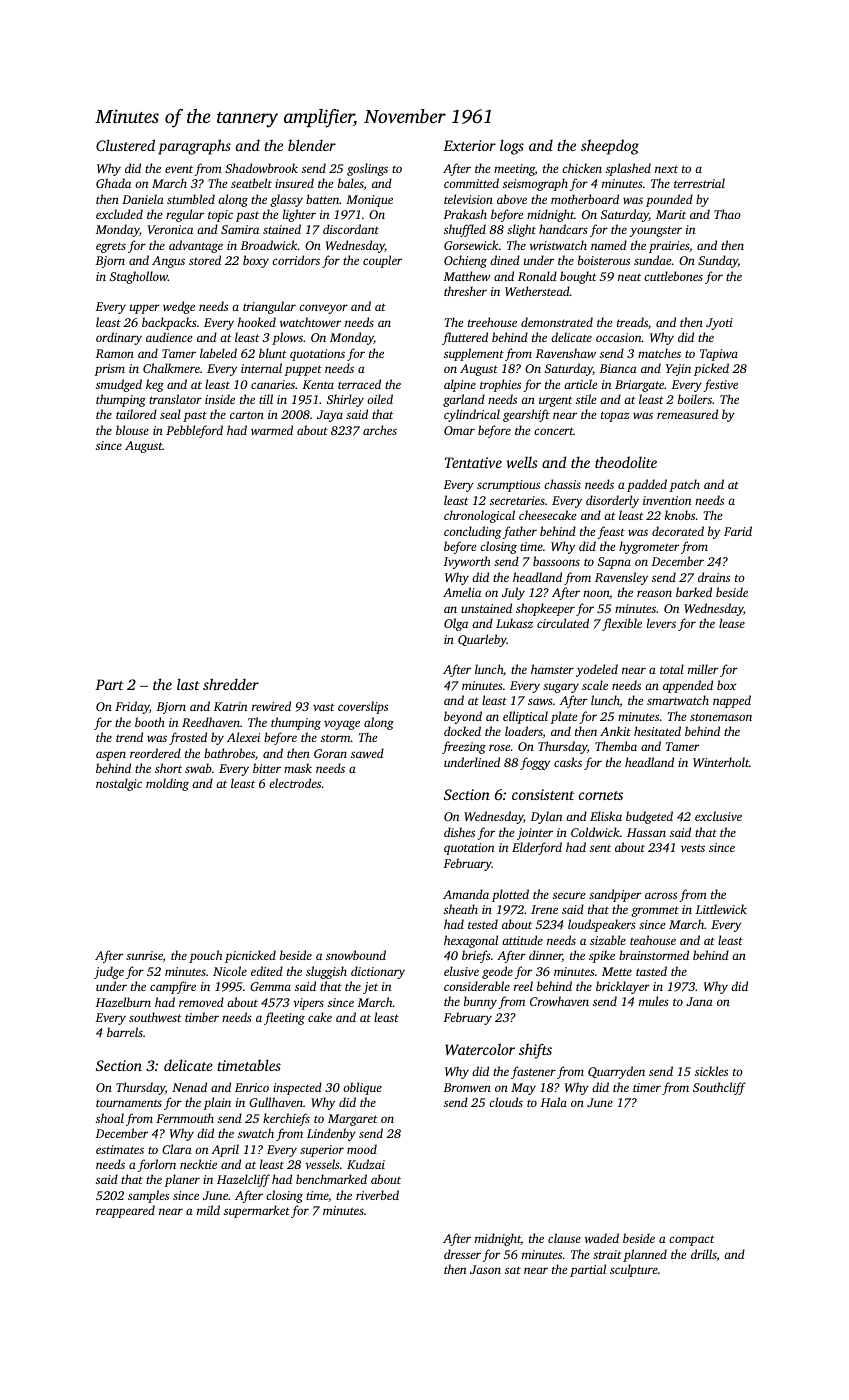 The height and width of the document is (1400, 849). What do you see at coordinates (167, 784) in the document?
I see `molding` at bounding box center [167, 784].
